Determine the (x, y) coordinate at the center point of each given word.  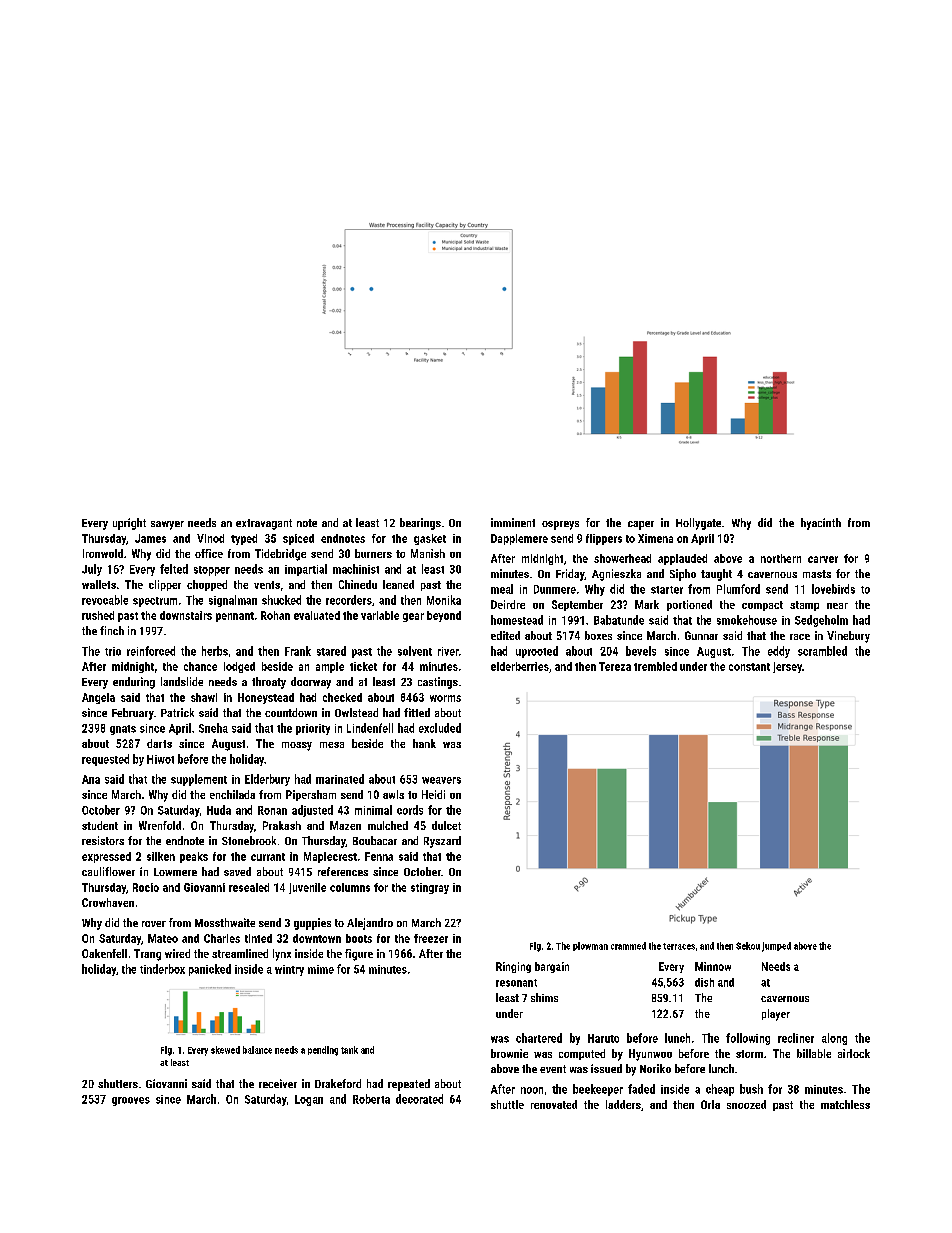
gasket (430, 539)
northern (781, 558)
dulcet (446, 825)
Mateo (163, 938)
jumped (776, 947)
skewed (225, 1050)
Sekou (748, 946)
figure (359, 955)
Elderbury (267, 780)
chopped (207, 585)
